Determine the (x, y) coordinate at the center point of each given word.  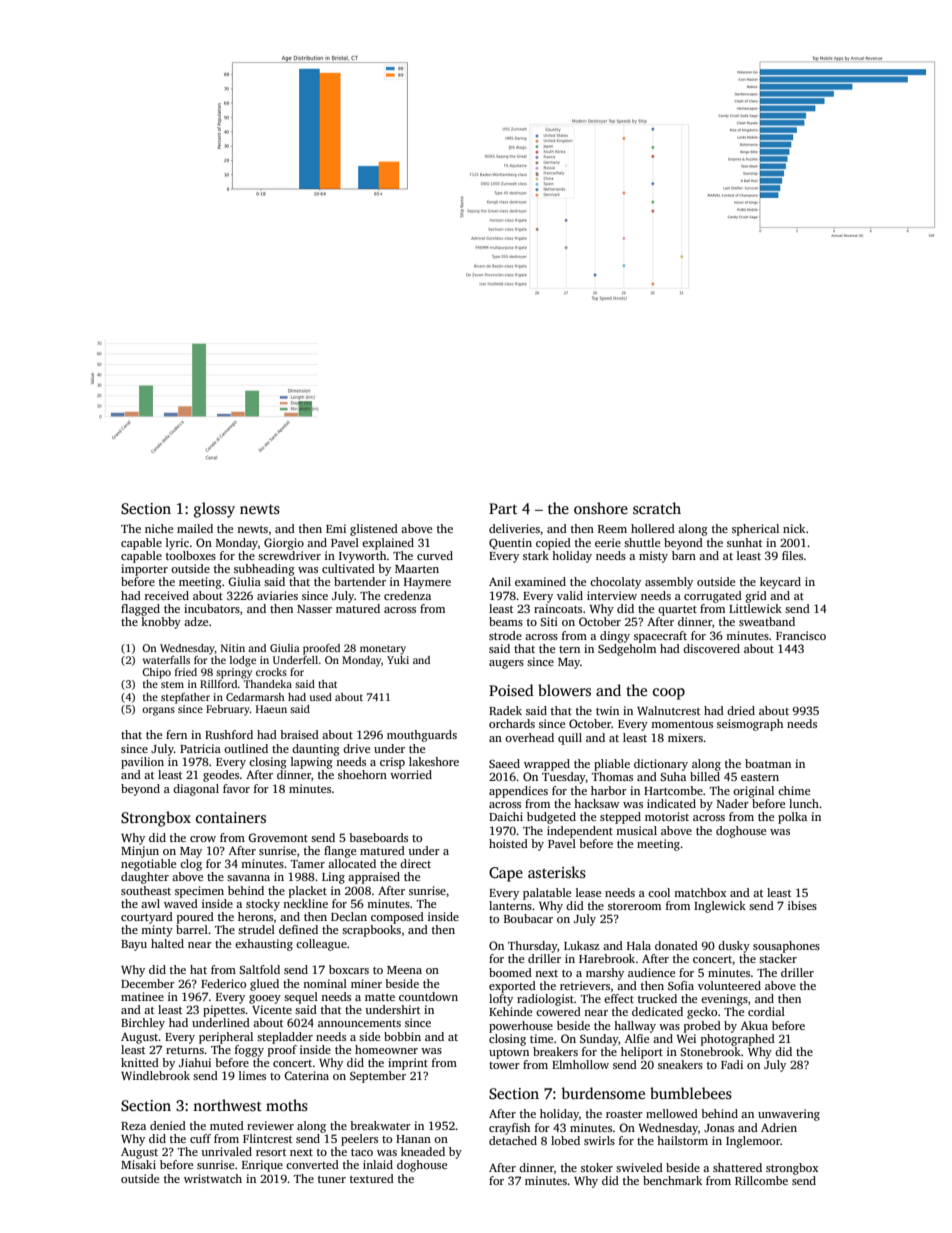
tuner (332, 1179)
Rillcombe (761, 1180)
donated (676, 945)
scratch (657, 508)
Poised (511, 690)
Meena (404, 970)
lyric (177, 544)
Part (503, 508)
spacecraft (660, 637)
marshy (605, 974)
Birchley (143, 1024)
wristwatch (213, 1178)
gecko (702, 1013)
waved (181, 903)
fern (176, 734)
